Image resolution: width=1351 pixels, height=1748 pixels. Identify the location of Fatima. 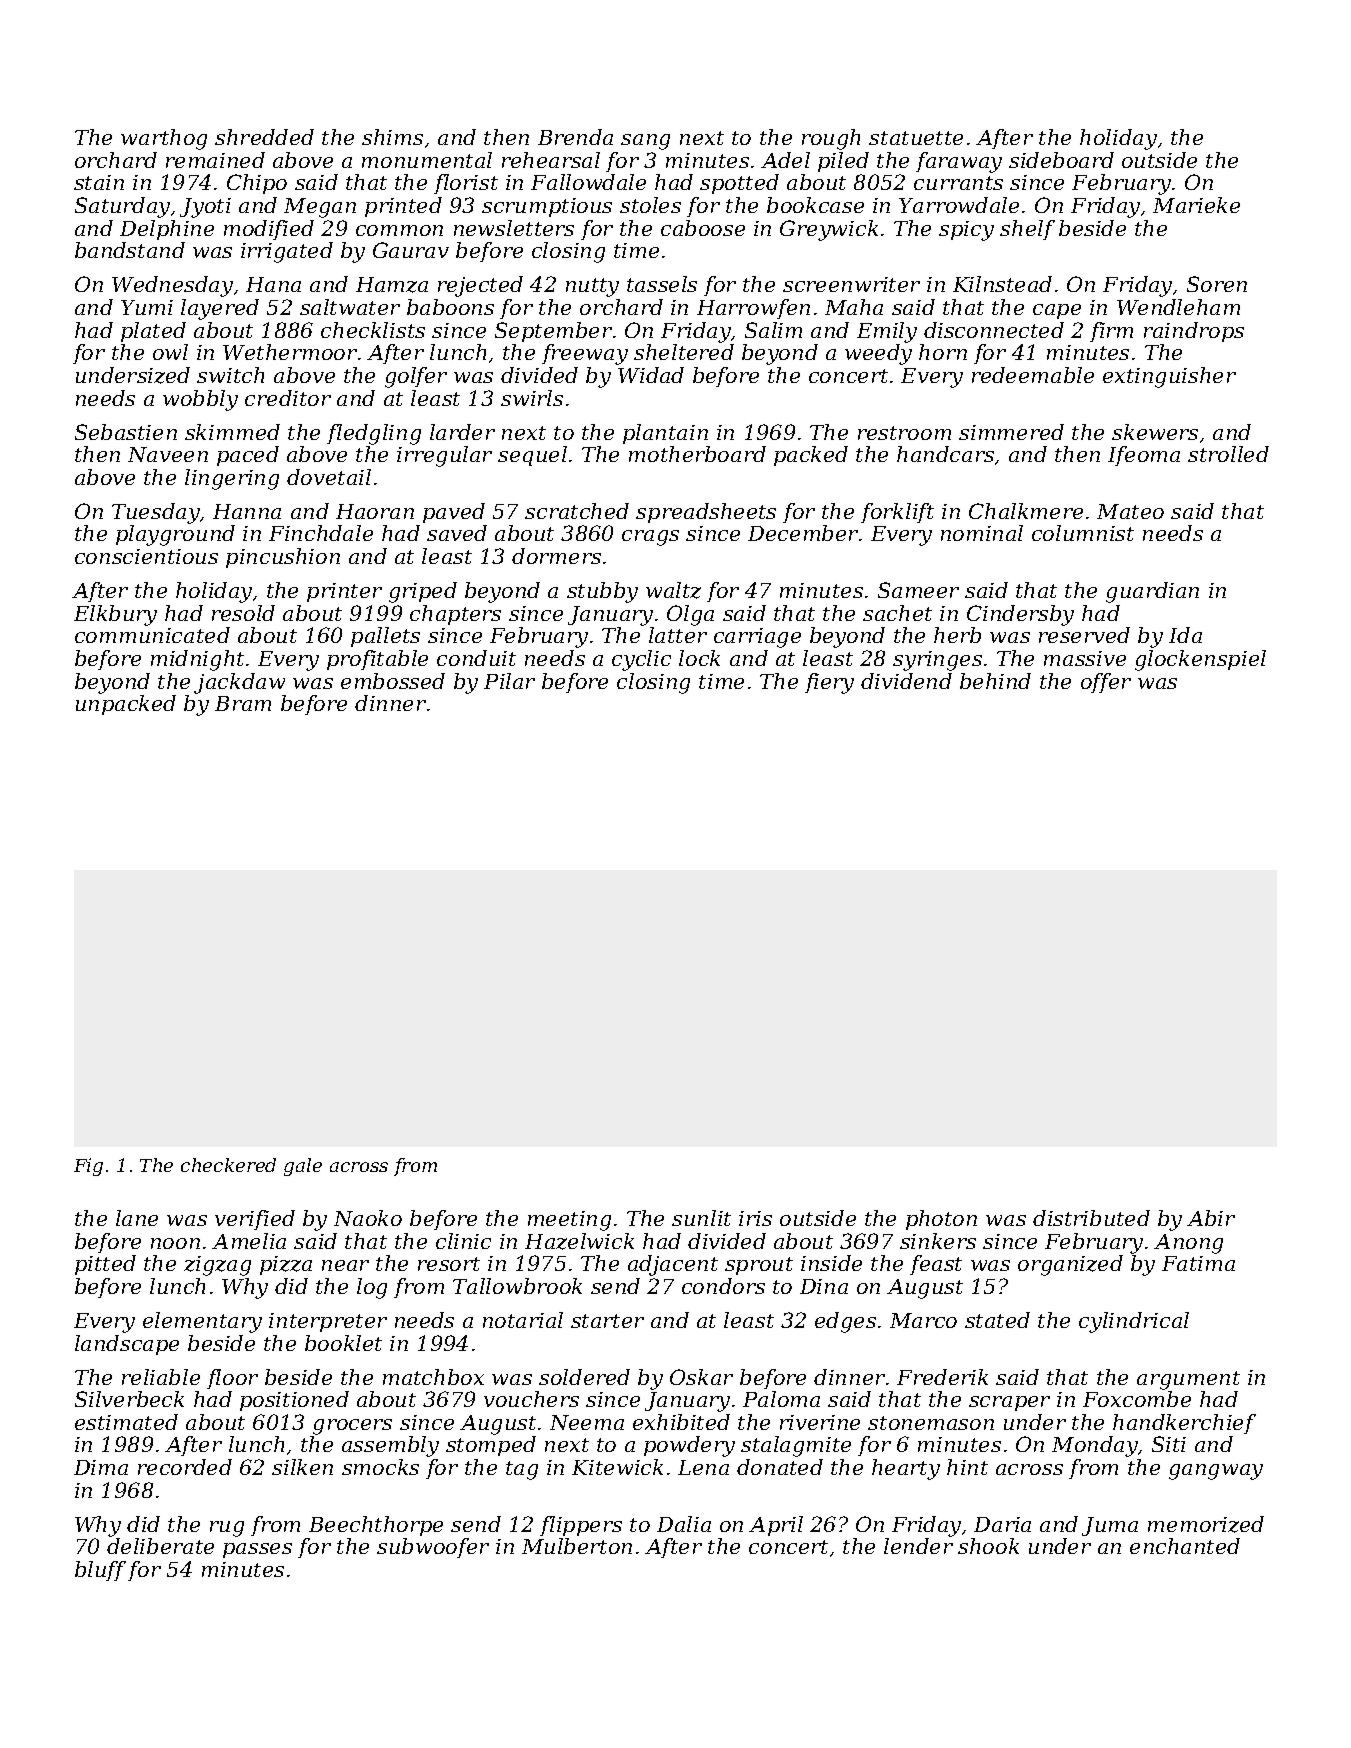
(1198, 1263).
